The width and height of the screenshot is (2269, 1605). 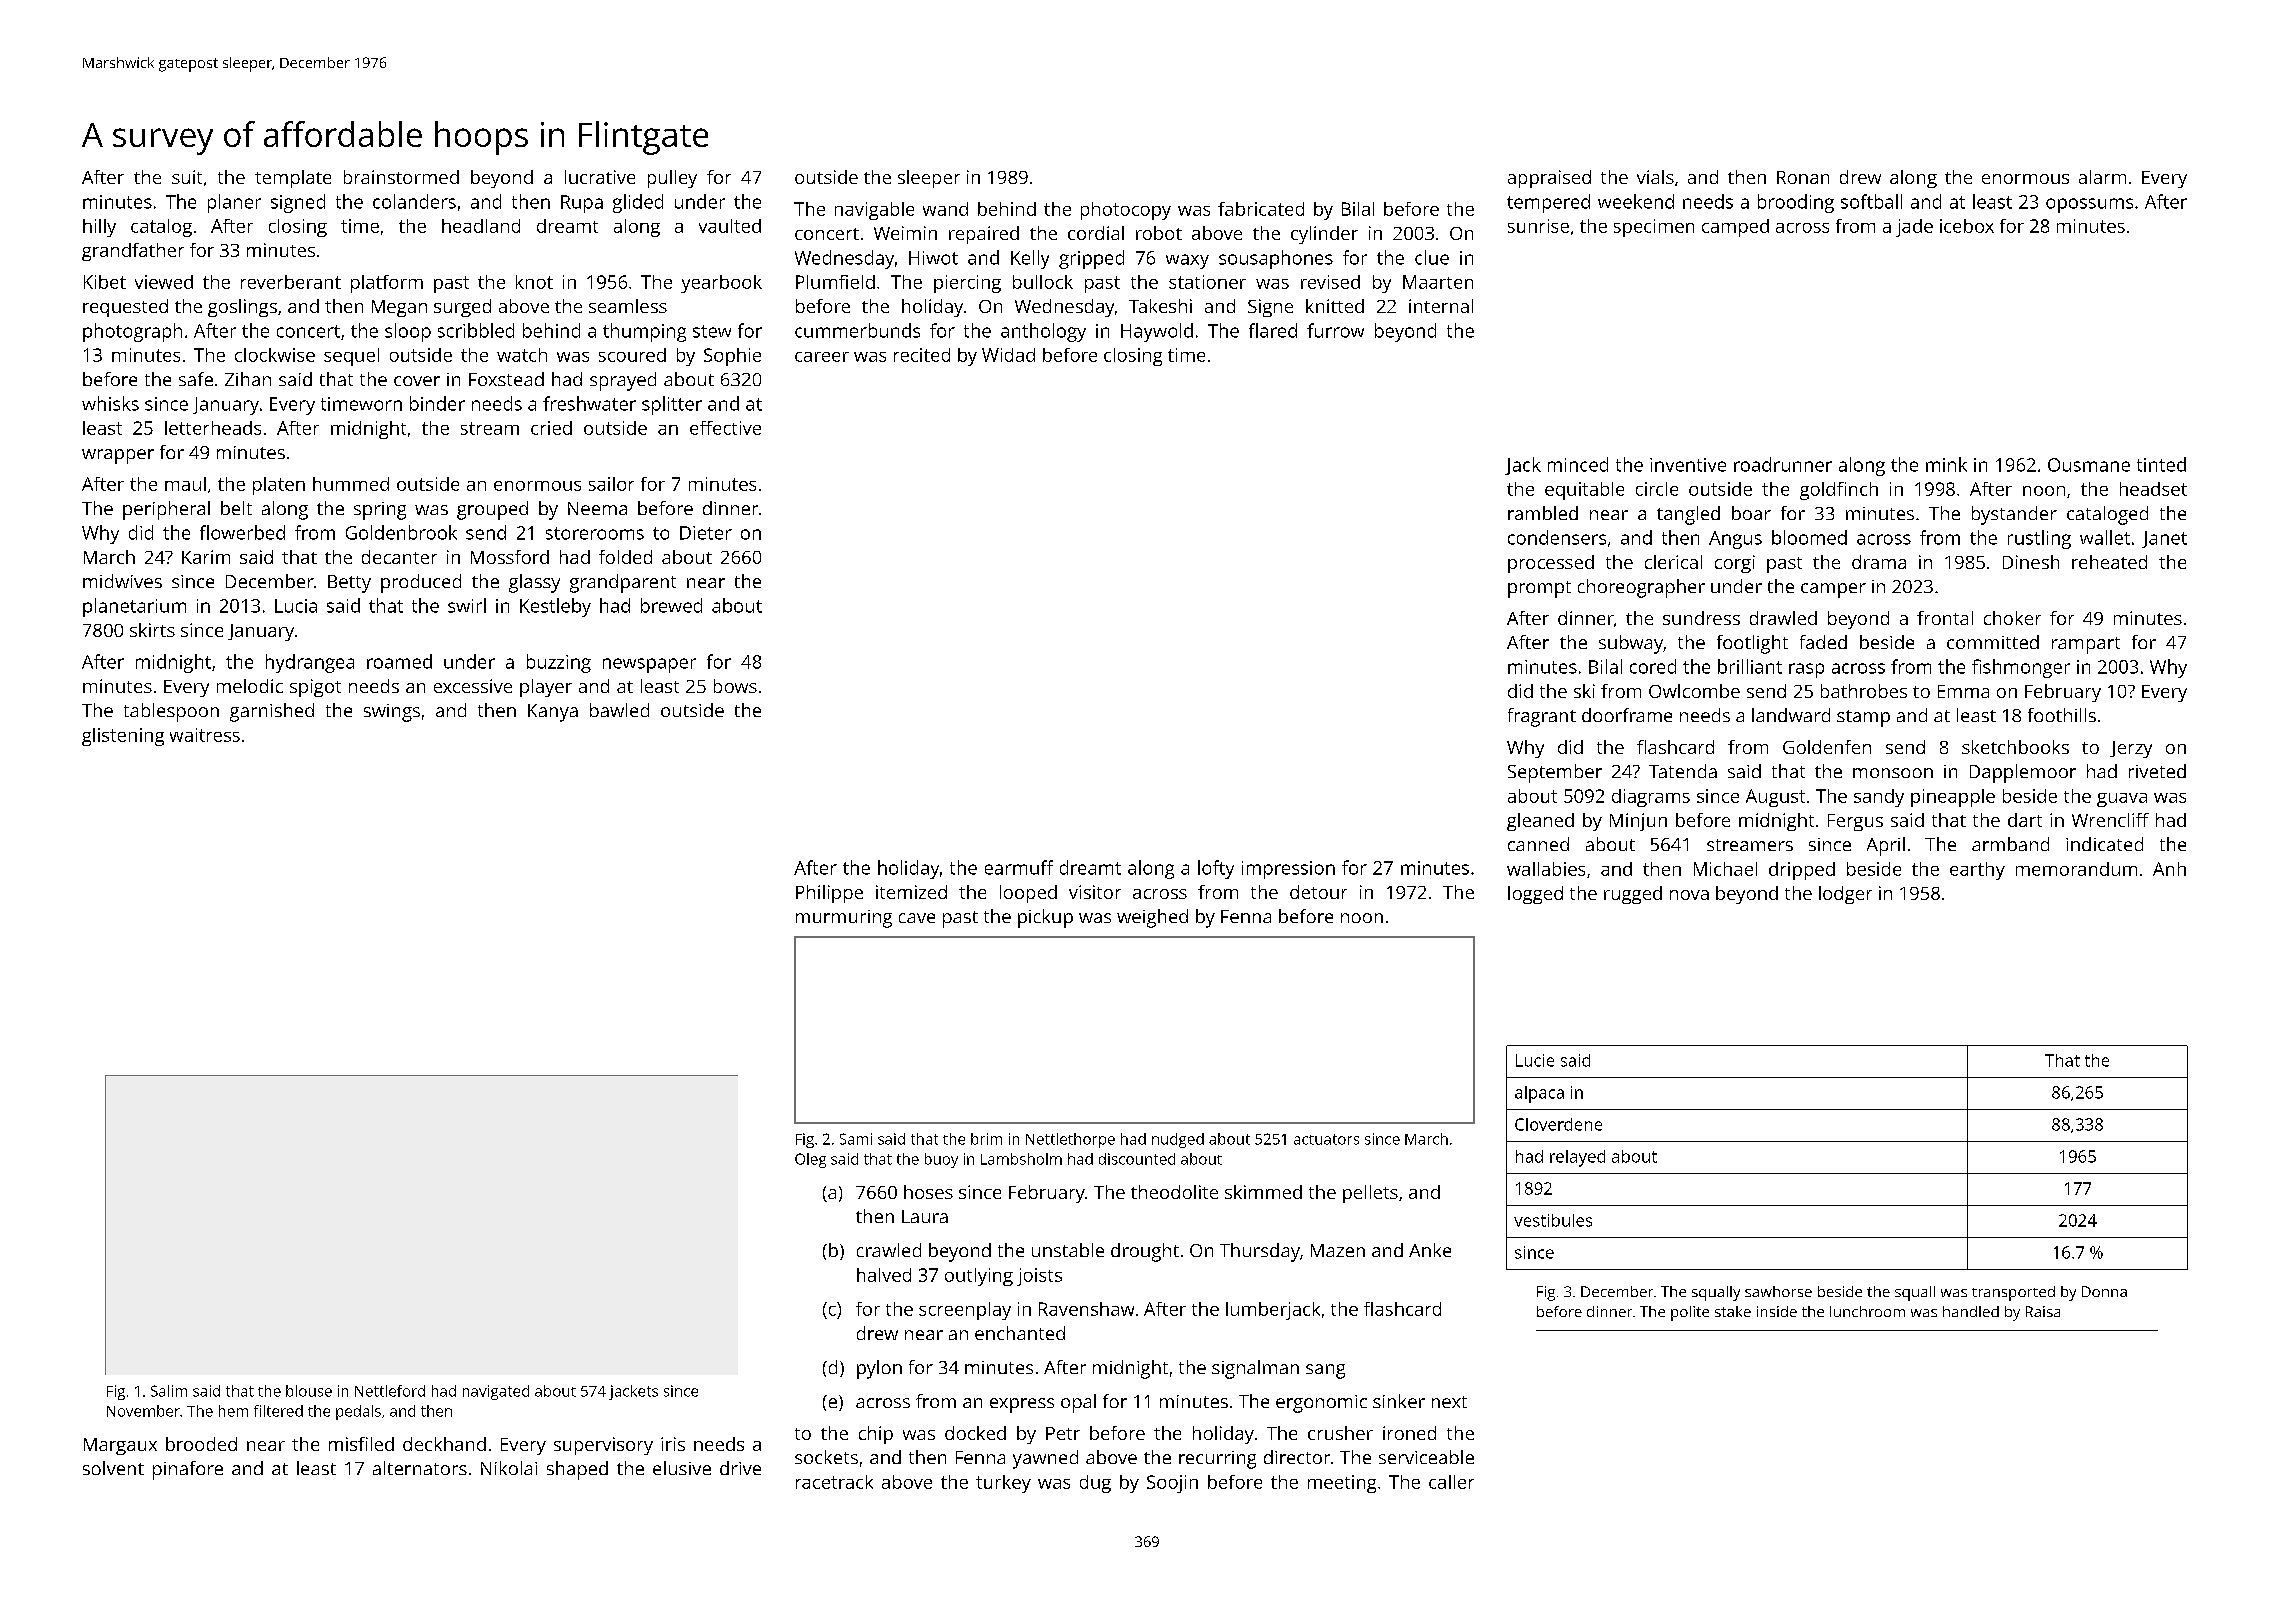 What do you see at coordinates (1535, 1060) in the screenshot?
I see `Lucie` at bounding box center [1535, 1060].
